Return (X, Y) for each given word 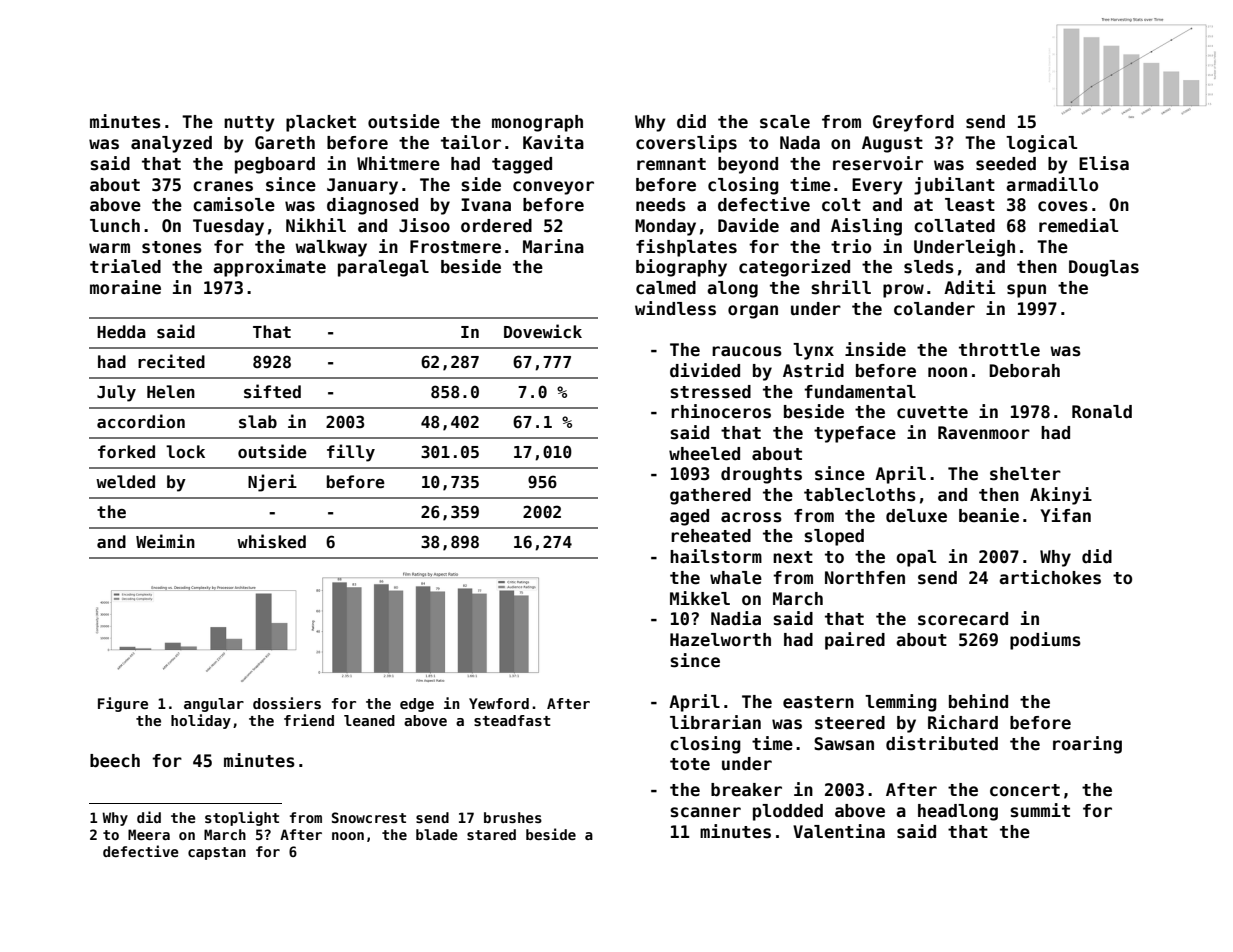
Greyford (913, 123)
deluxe (916, 516)
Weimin (165, 541)
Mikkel (700, 598)
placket (321, 123)
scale (785, 122)
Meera (149, 834)
